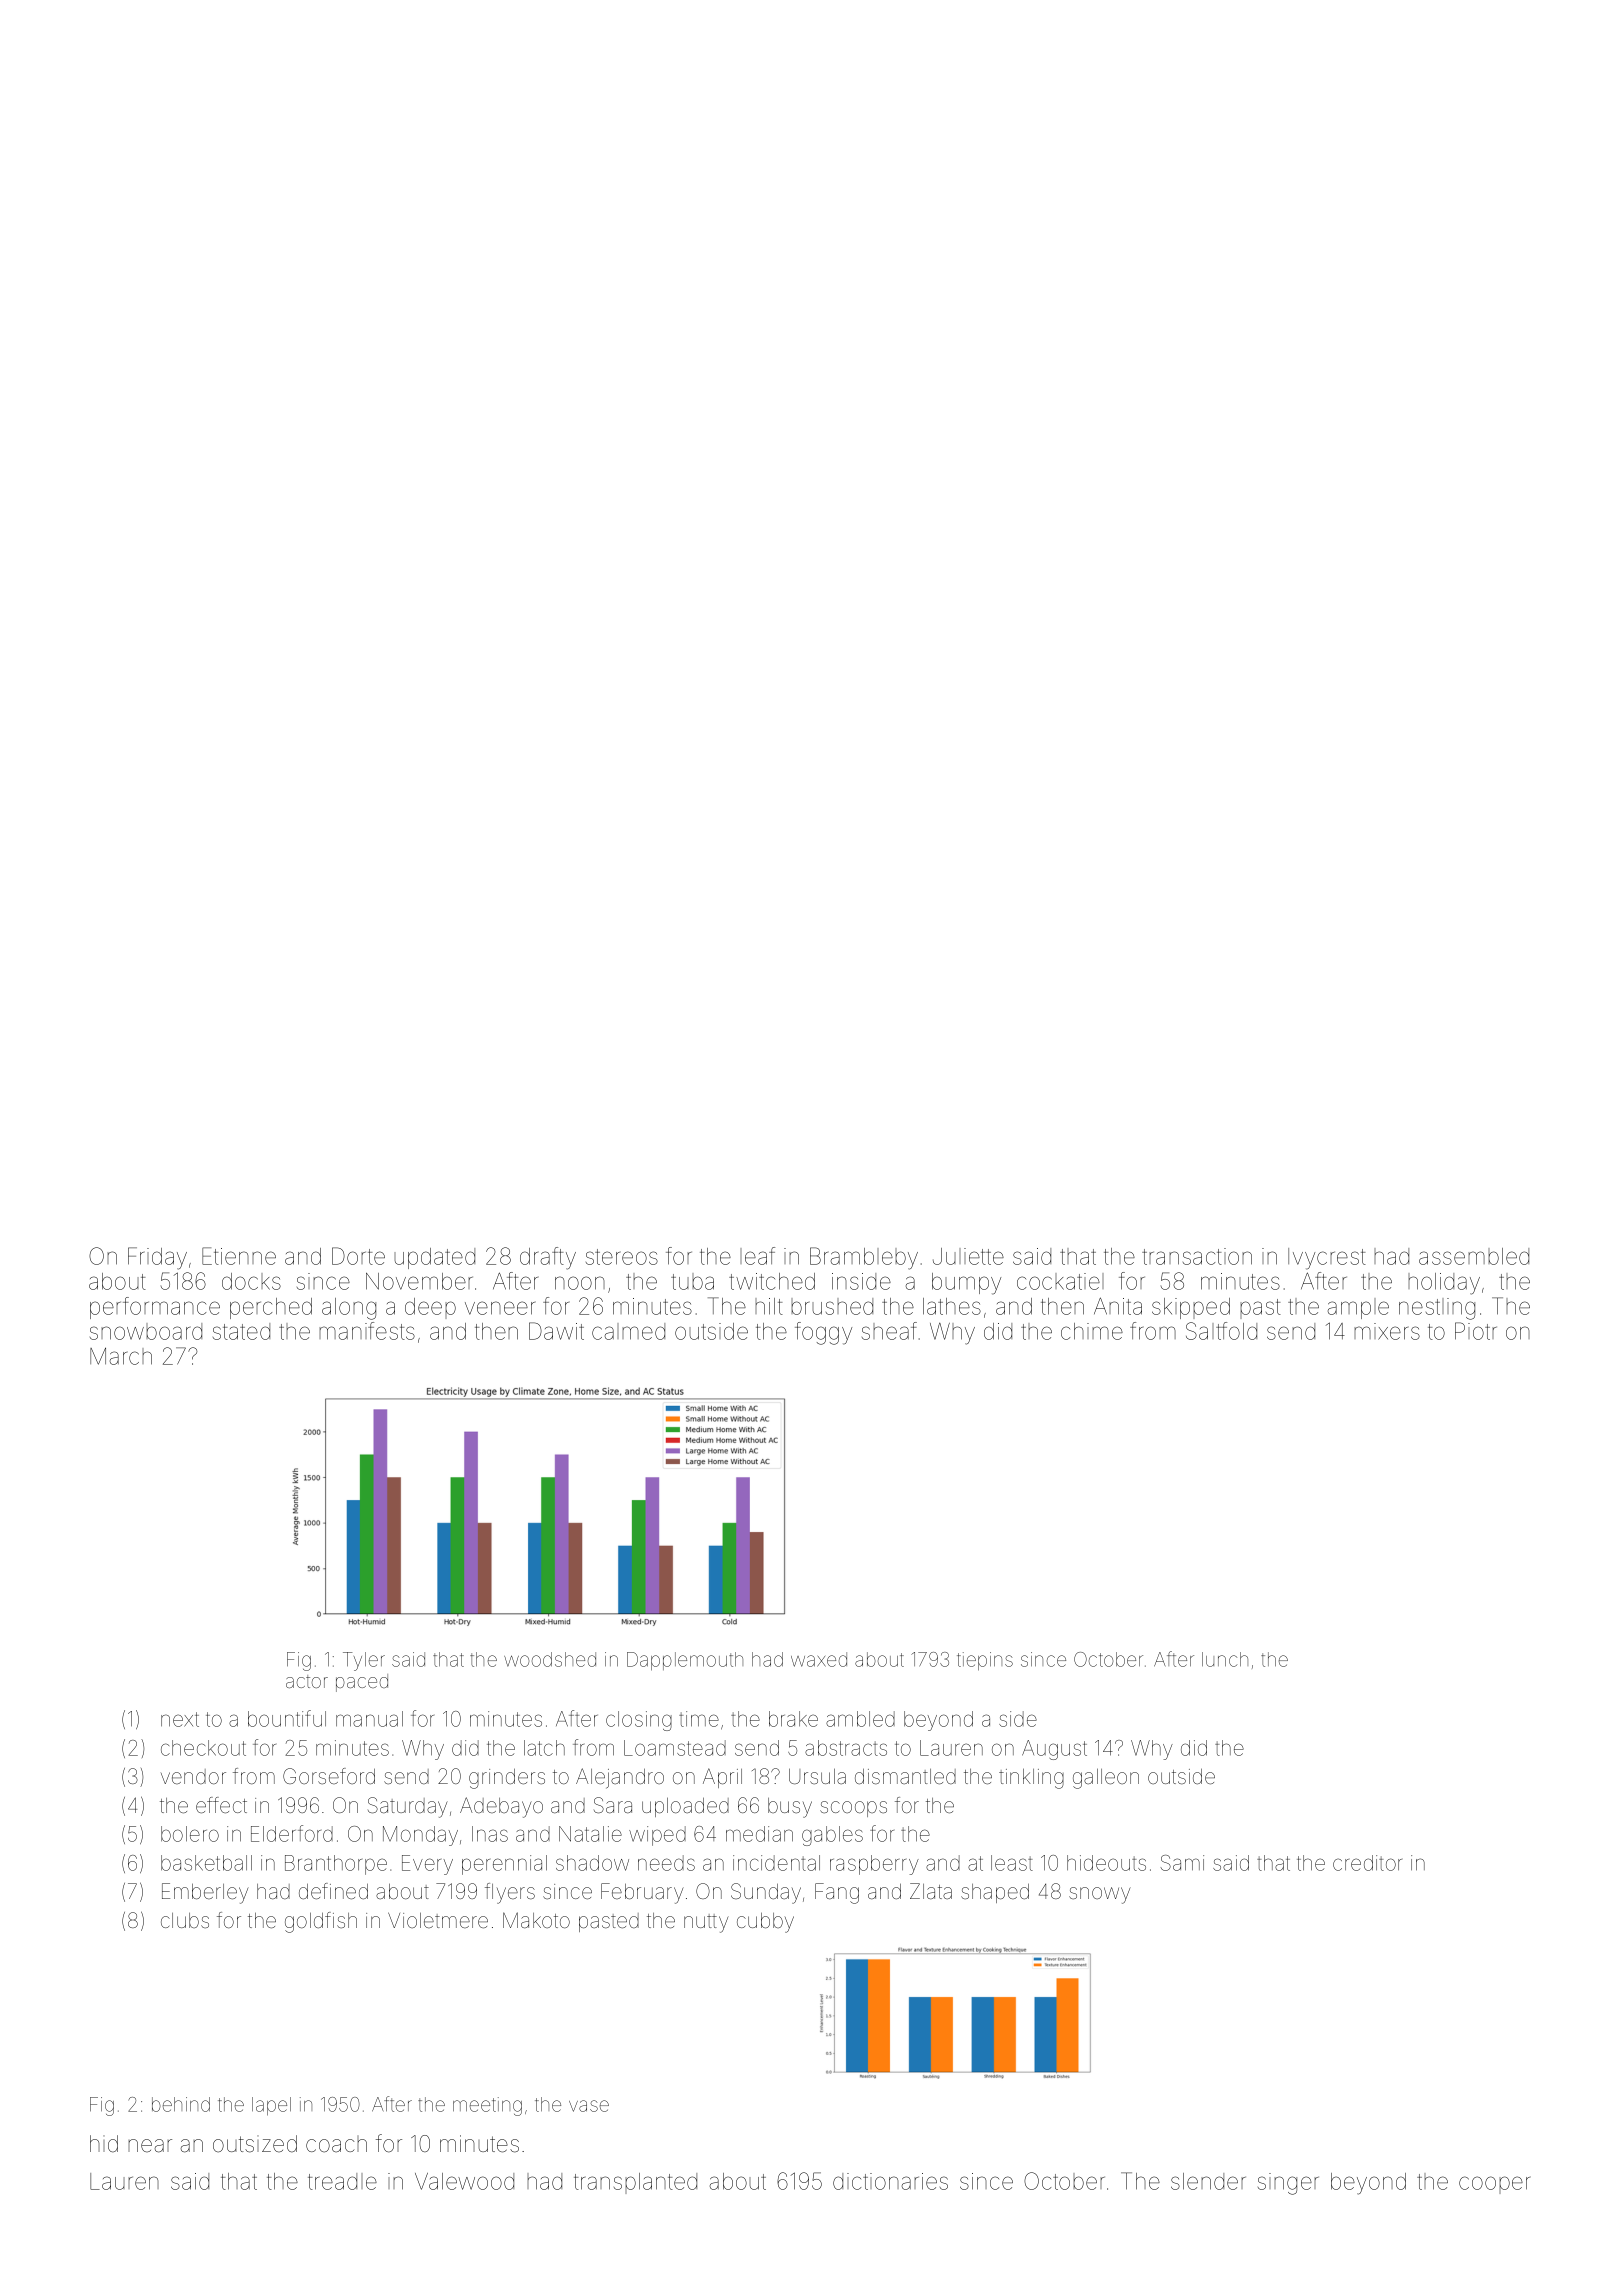 Image resolution: width=1620 pixels, height=2292 pixels. What do you see at coordinates (757, 1256) in the screenshot?
I see `leaf` at bounding box center [757, 1256].
